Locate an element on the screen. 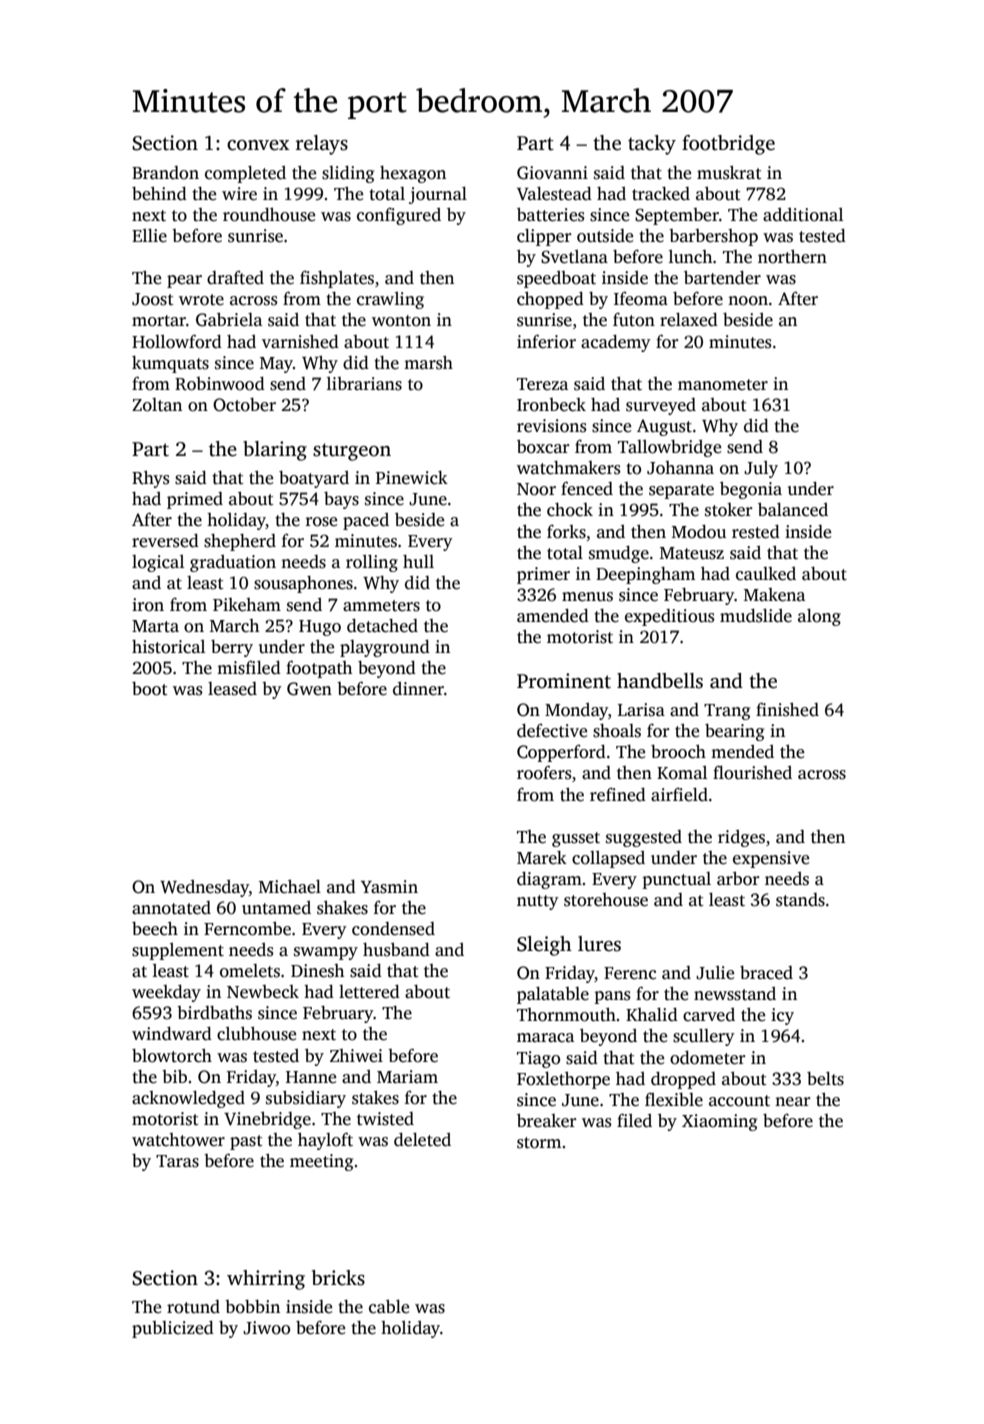 This screenshot has height=1424, width=984. convex is located at coordinates (258, 145).
